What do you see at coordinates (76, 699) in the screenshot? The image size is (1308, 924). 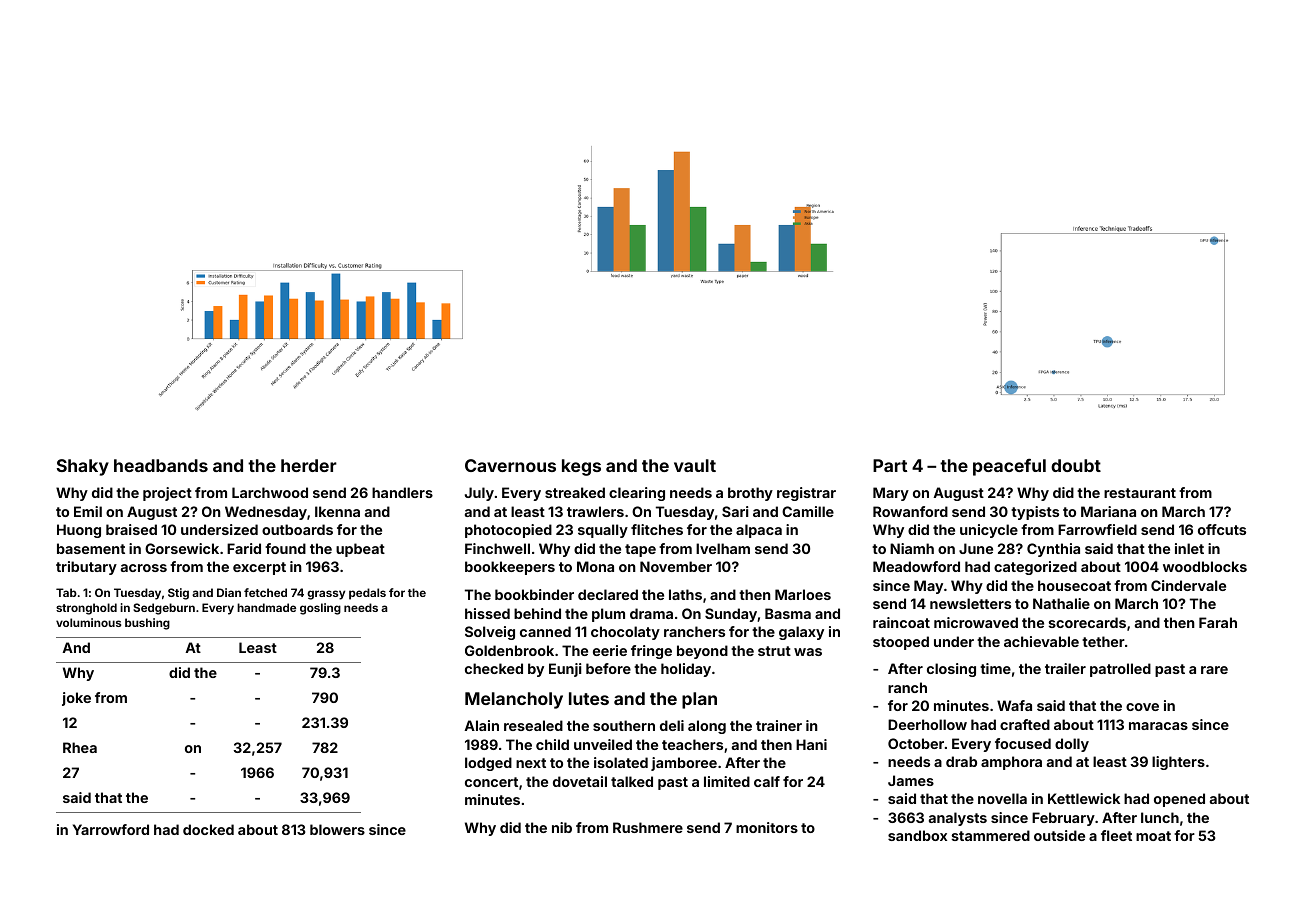 I see `joke` at bounding box center [76, 699].
